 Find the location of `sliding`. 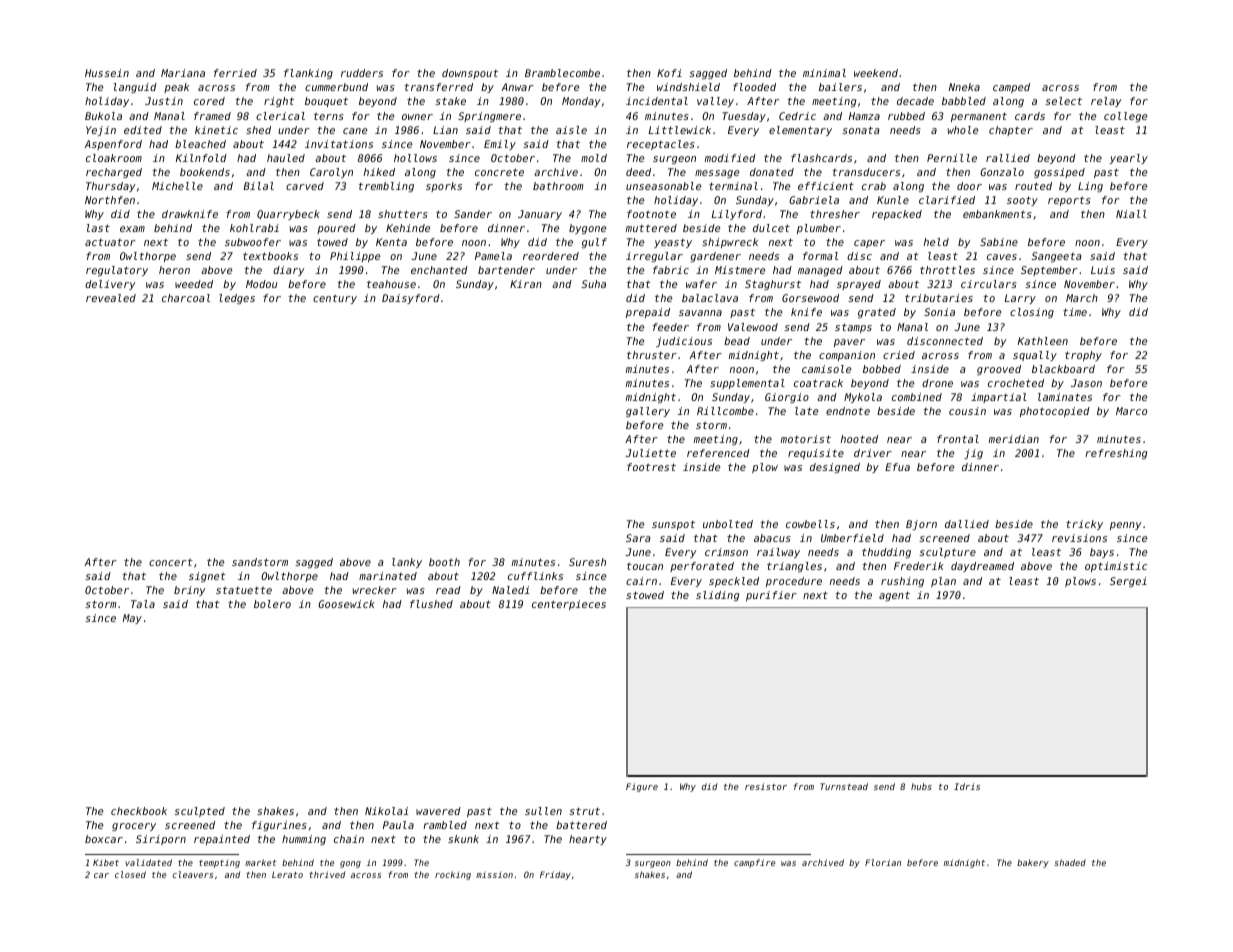

sliding is located at coordinates (717, 596).
